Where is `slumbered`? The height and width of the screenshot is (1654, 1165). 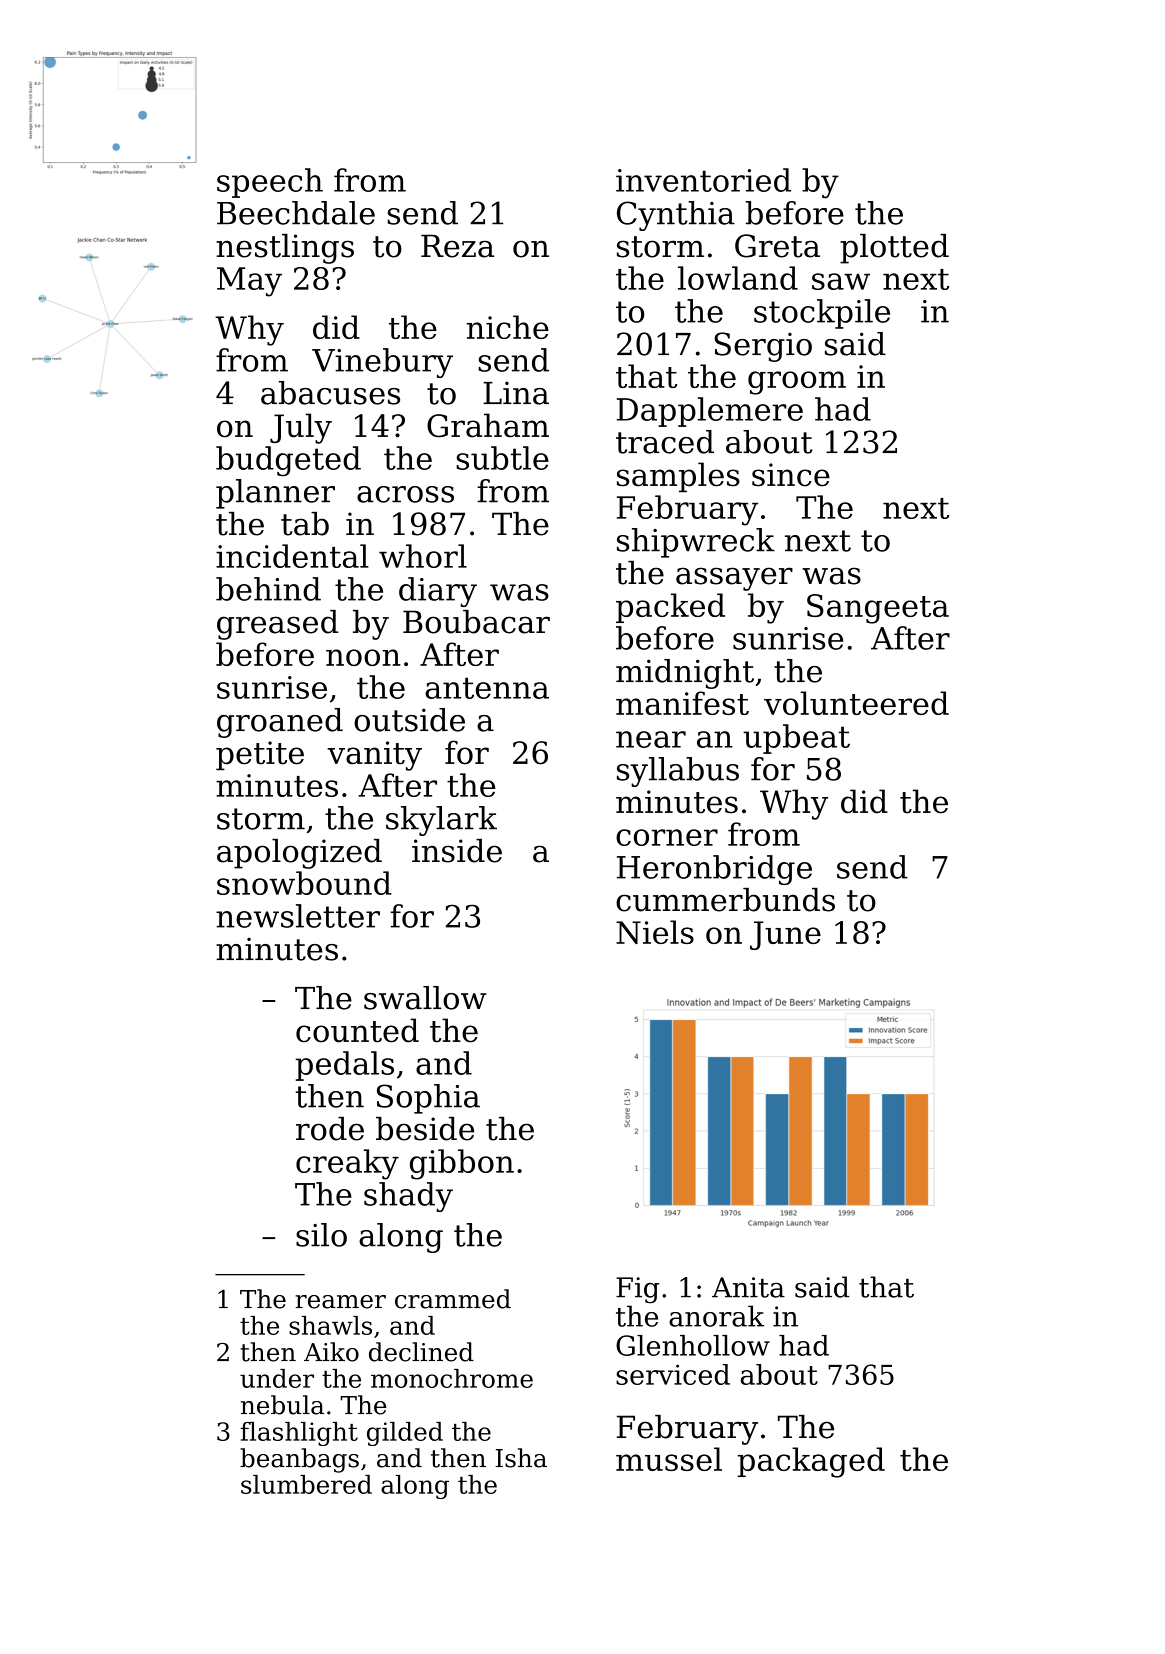 slumbered is located at coordinates (306, 1484).
